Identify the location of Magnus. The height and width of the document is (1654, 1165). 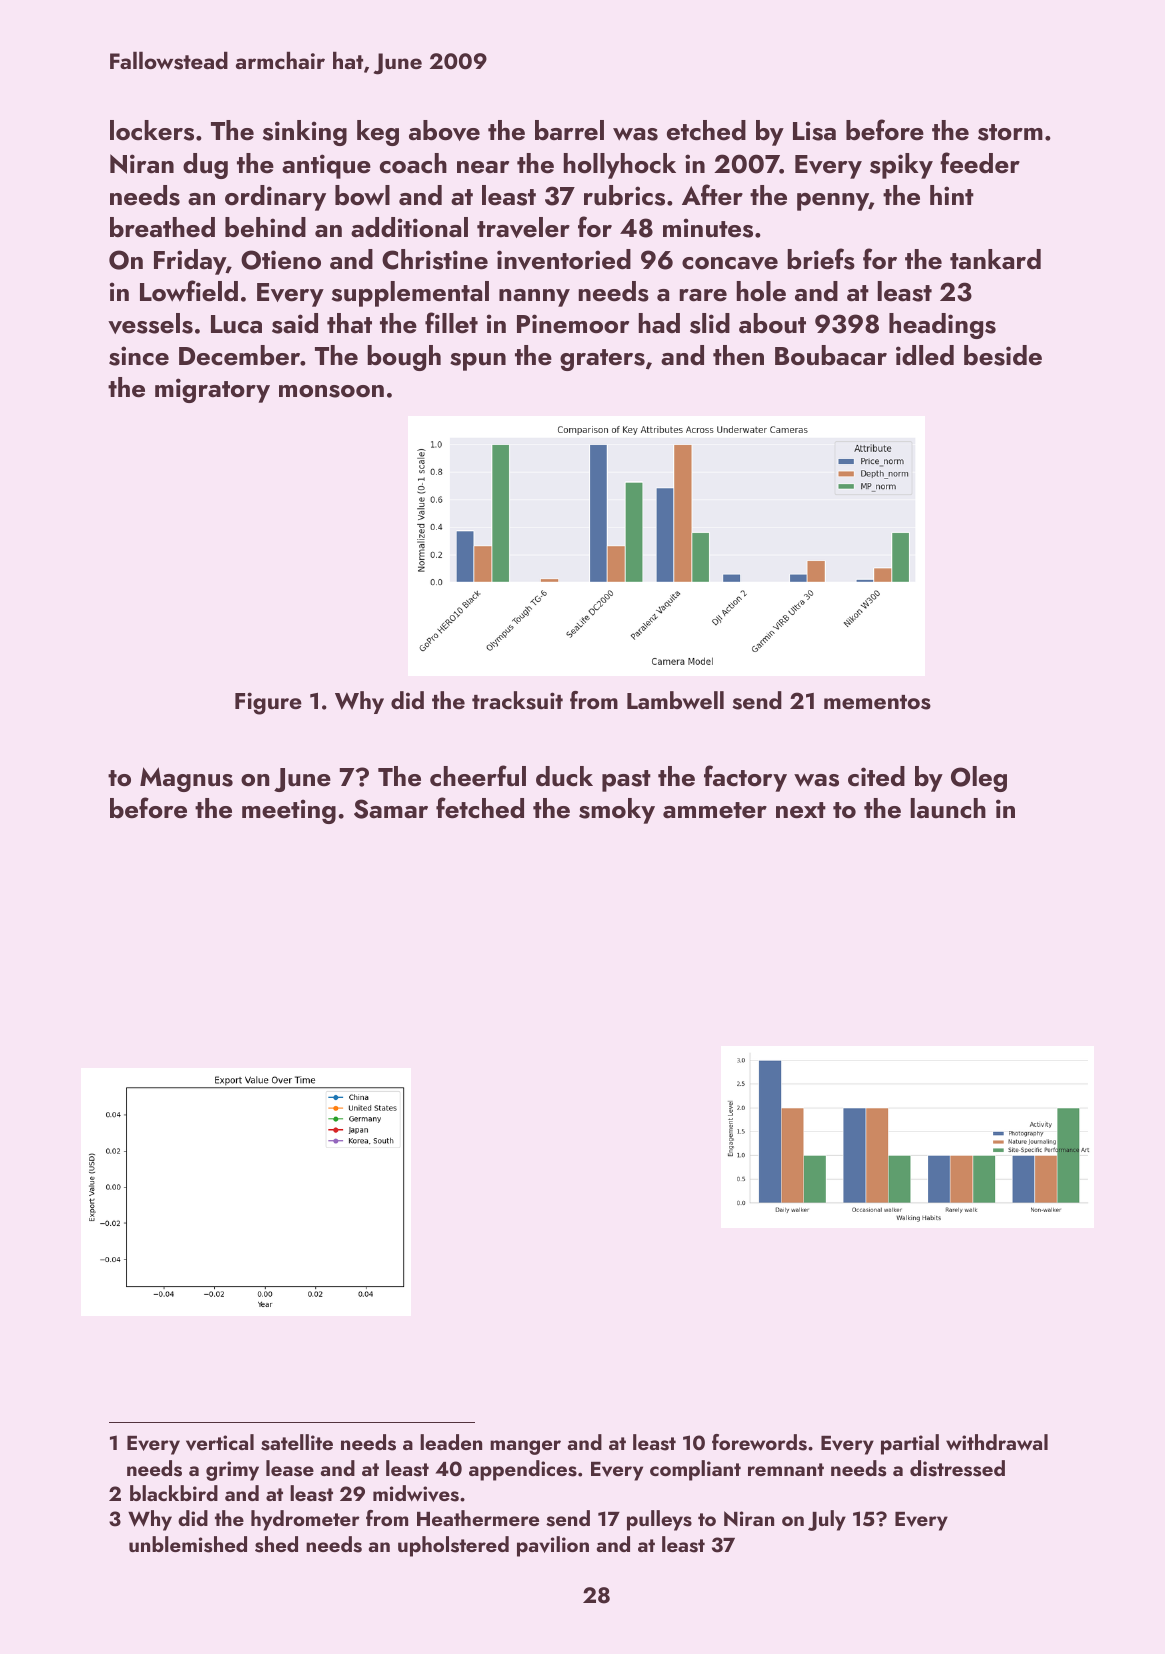
(186, 779).
